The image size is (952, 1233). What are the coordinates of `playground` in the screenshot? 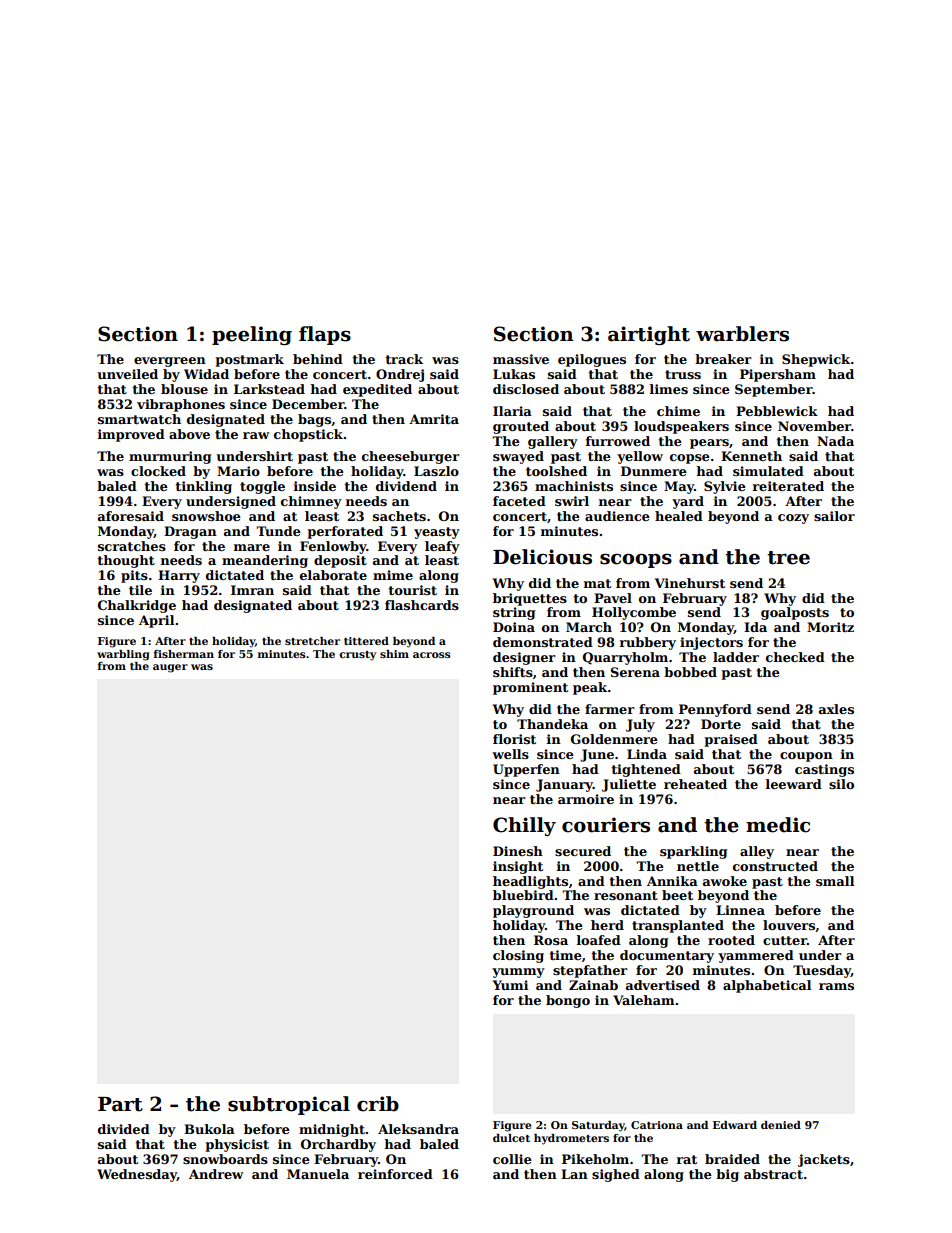 It's located at (533, 911).
